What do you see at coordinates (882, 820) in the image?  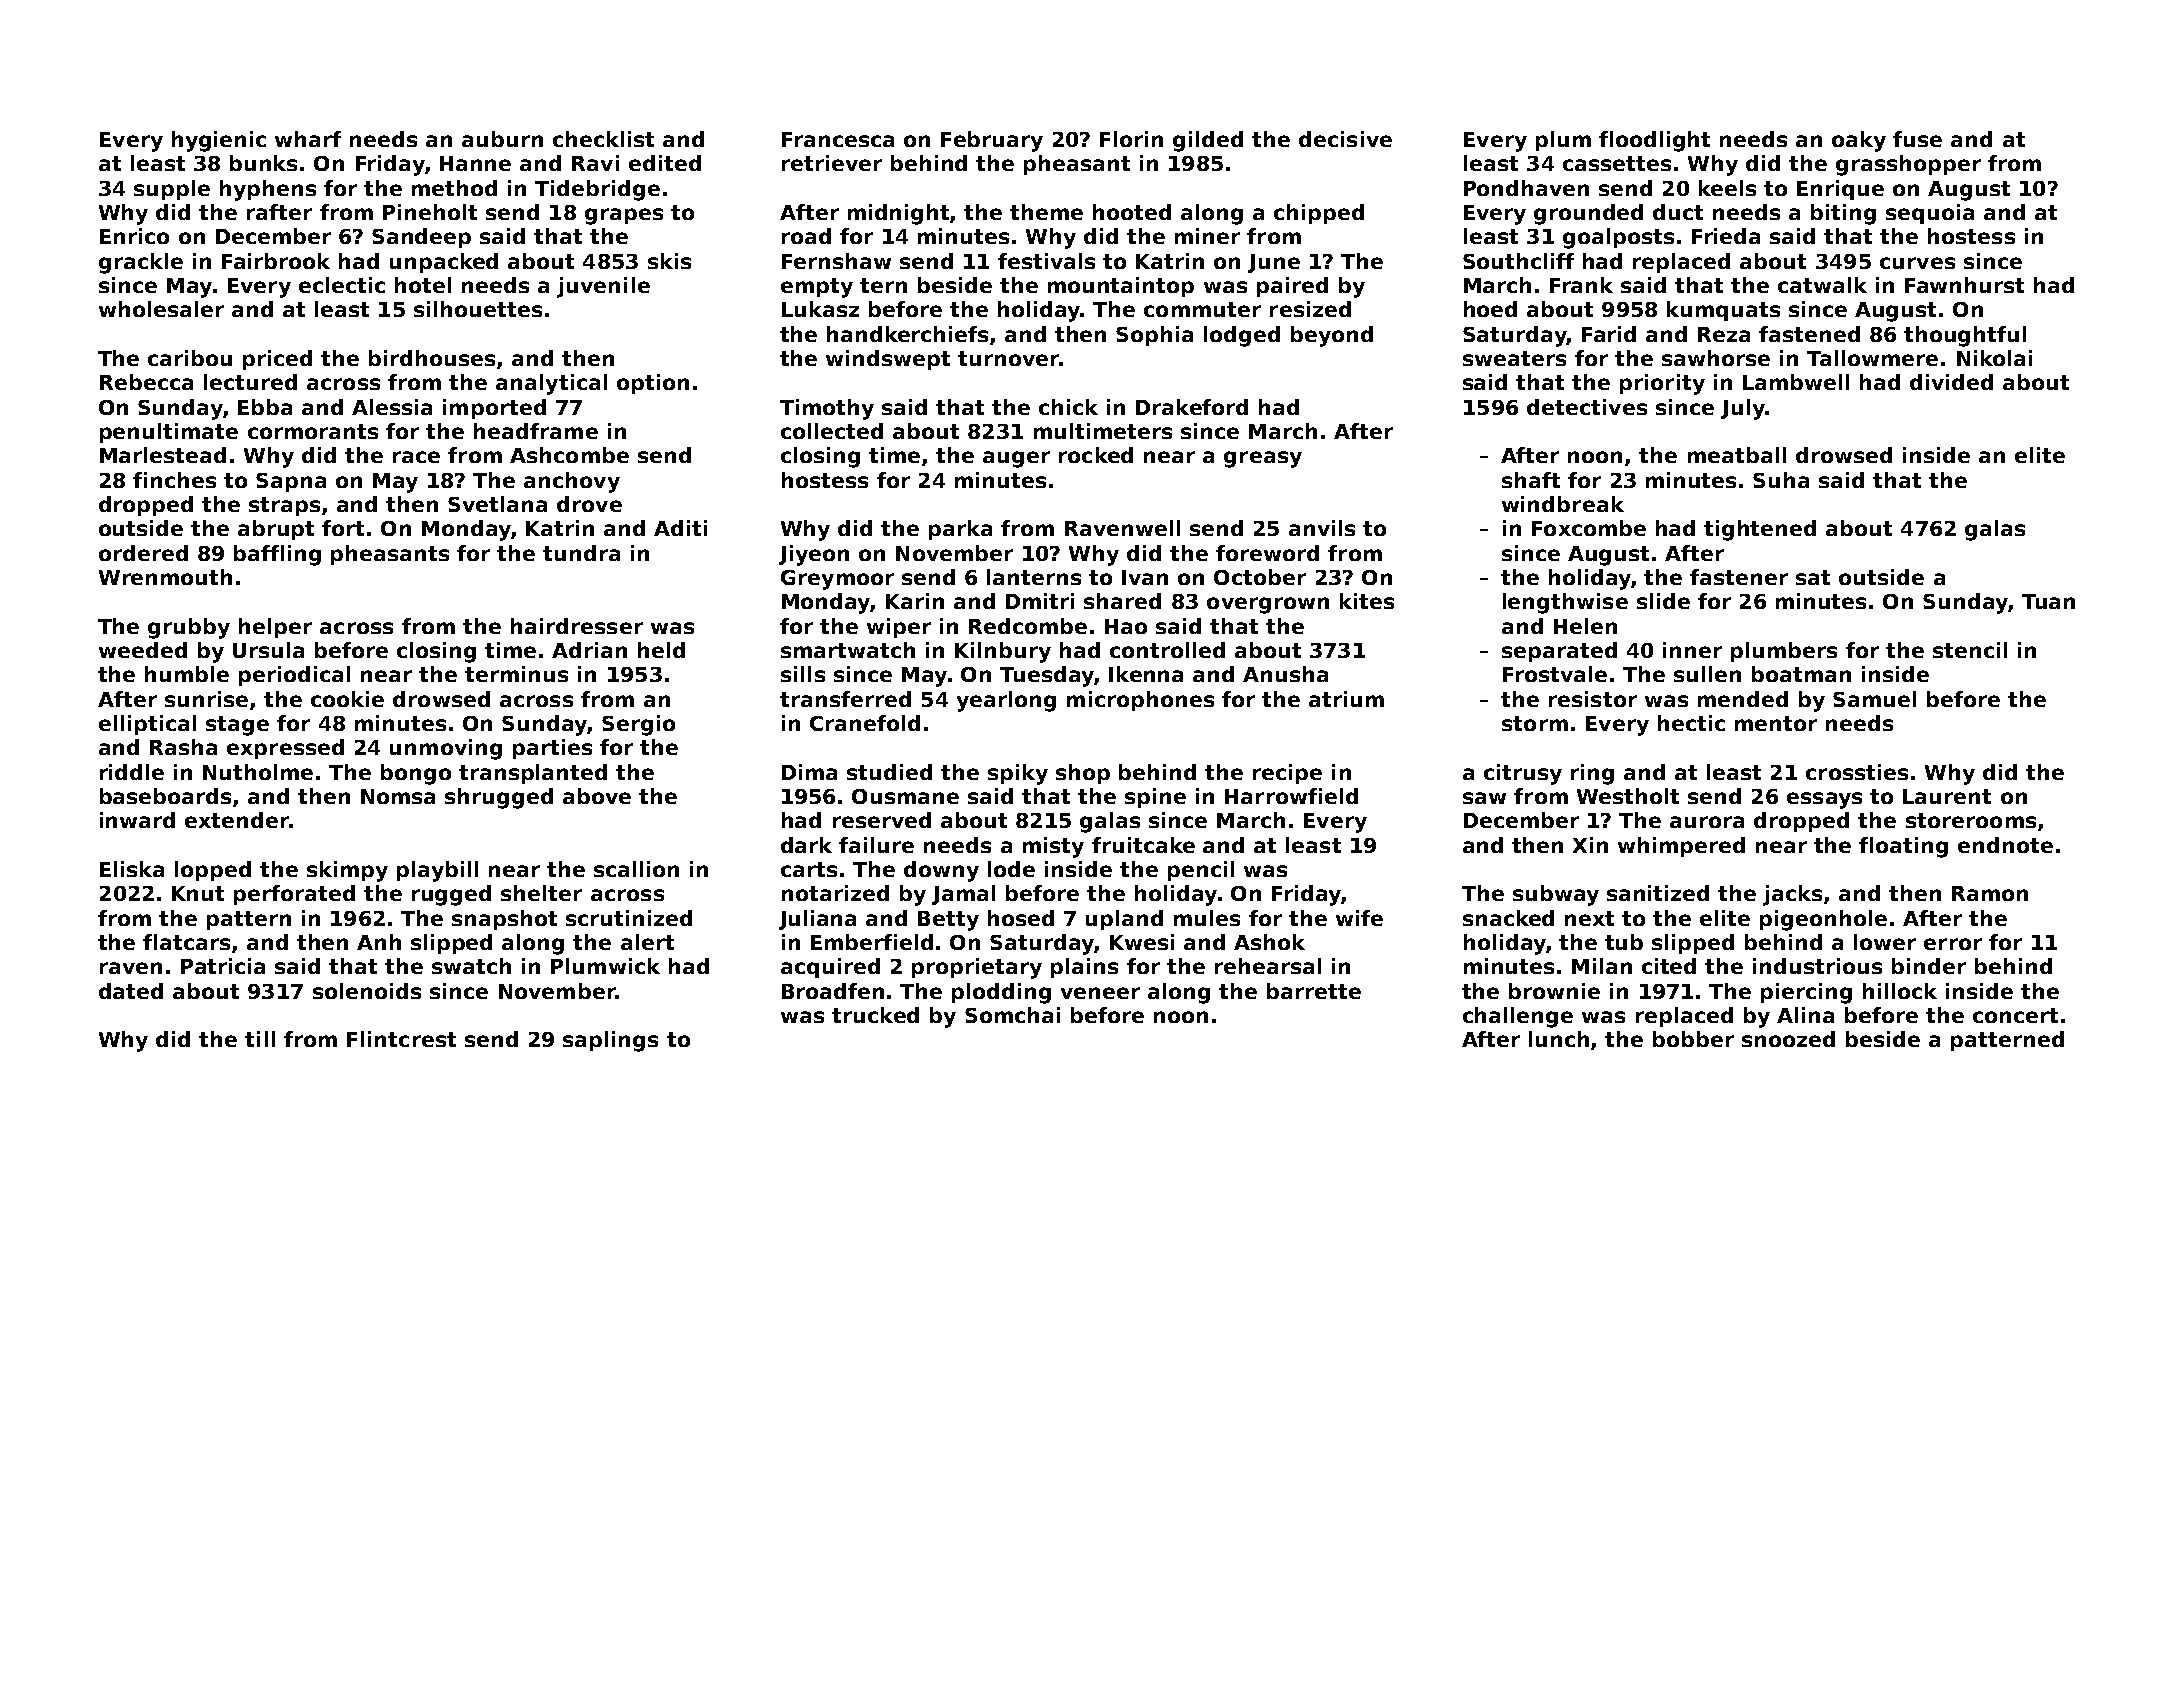 I see `reserved` at bounding box center [882, 820].
